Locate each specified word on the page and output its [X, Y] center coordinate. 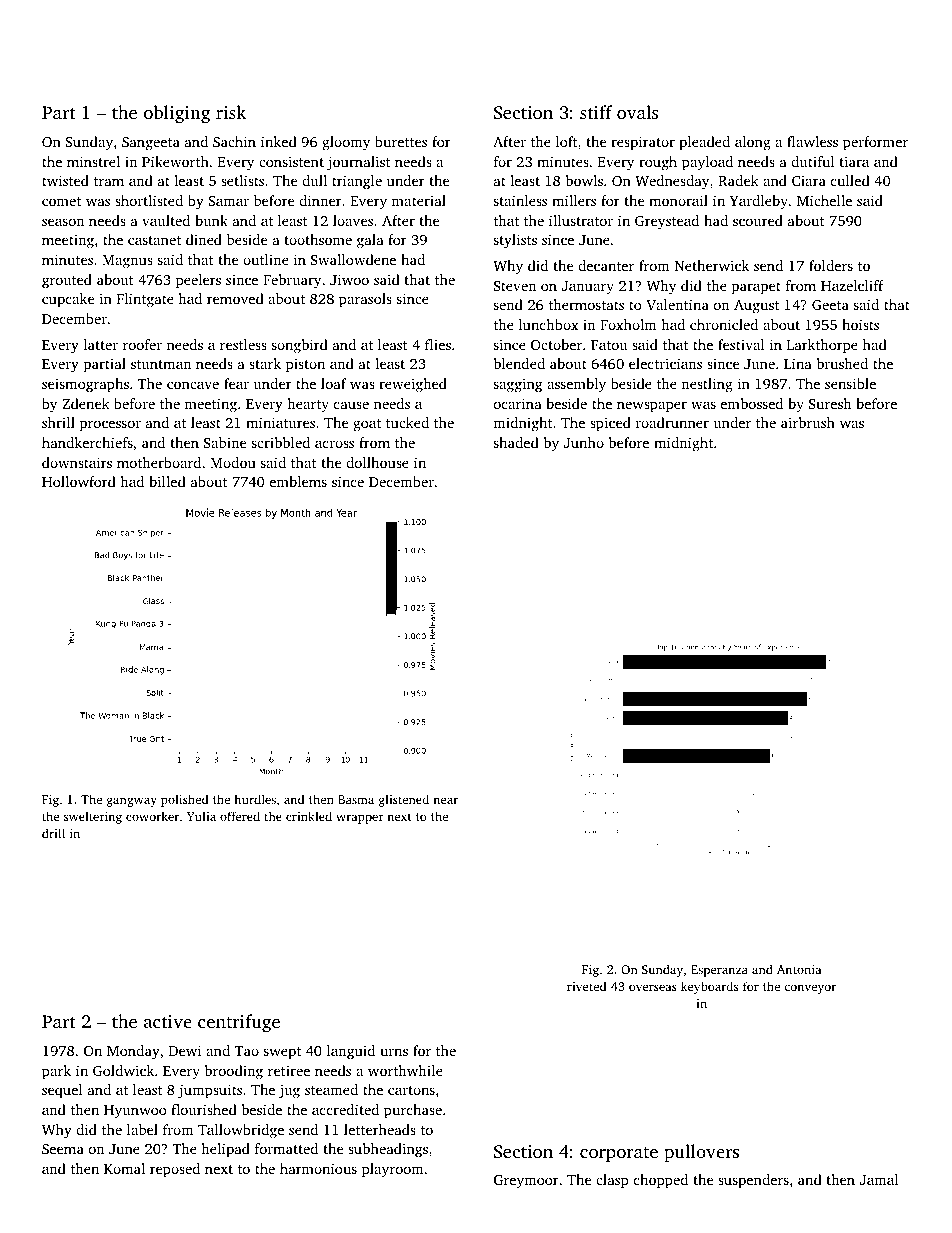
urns [394, 1052]
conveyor [810, 989]
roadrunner [672, 422]
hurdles [255, 799]
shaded [516, 442]
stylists [515, 241]
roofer [142, 344]
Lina [798, 363]
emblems [298, 481]
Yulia [201, 816]
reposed [175, 1170]
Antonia [799, 969]
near [445, 800]
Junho [584, 442]
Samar [228, 201]
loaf [333, 383]
